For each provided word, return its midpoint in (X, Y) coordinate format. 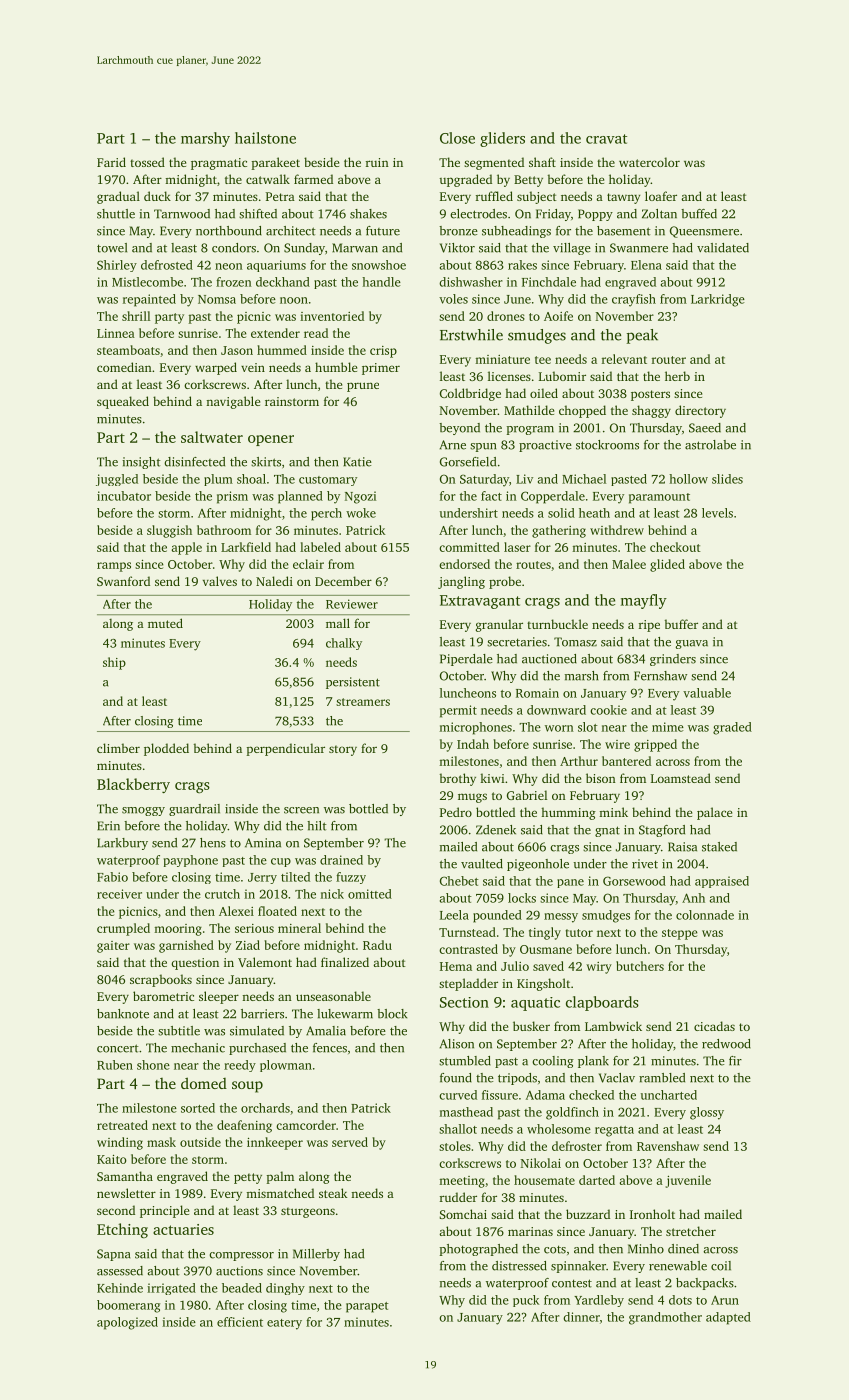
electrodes (478, 214)
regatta (614, 1131)
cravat (606, 139)
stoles (455, 1146)
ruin (377, 162)
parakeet (275, 163)
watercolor (649, 162)
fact (491, 496)
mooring (178, 930)
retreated (122, 1125)
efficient (240, 1322)
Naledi (274, 581)
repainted (149, 300)
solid (561, 513)
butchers (640, 966)
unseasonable (333, 996)
